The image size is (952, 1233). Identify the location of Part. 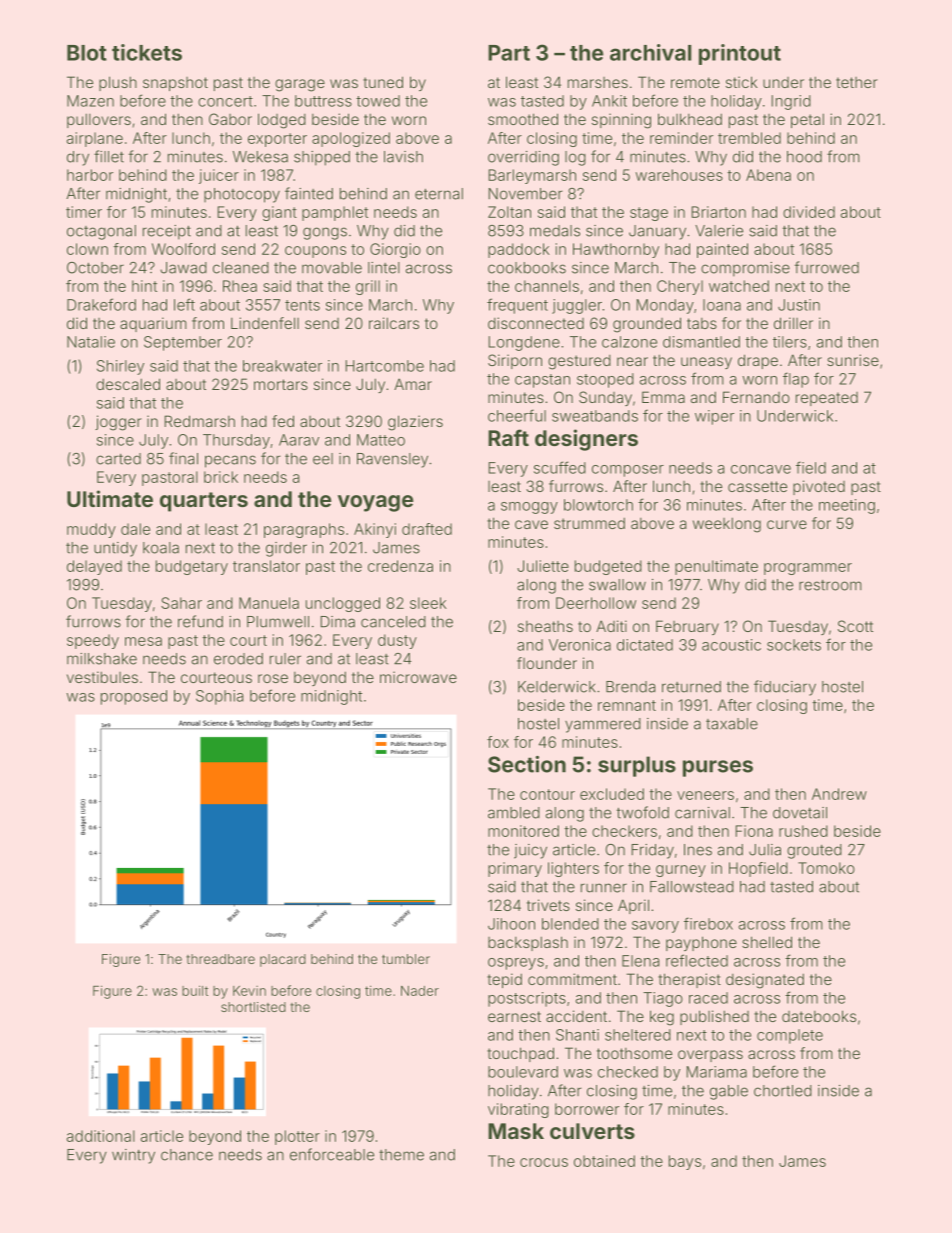
(509, 53).
